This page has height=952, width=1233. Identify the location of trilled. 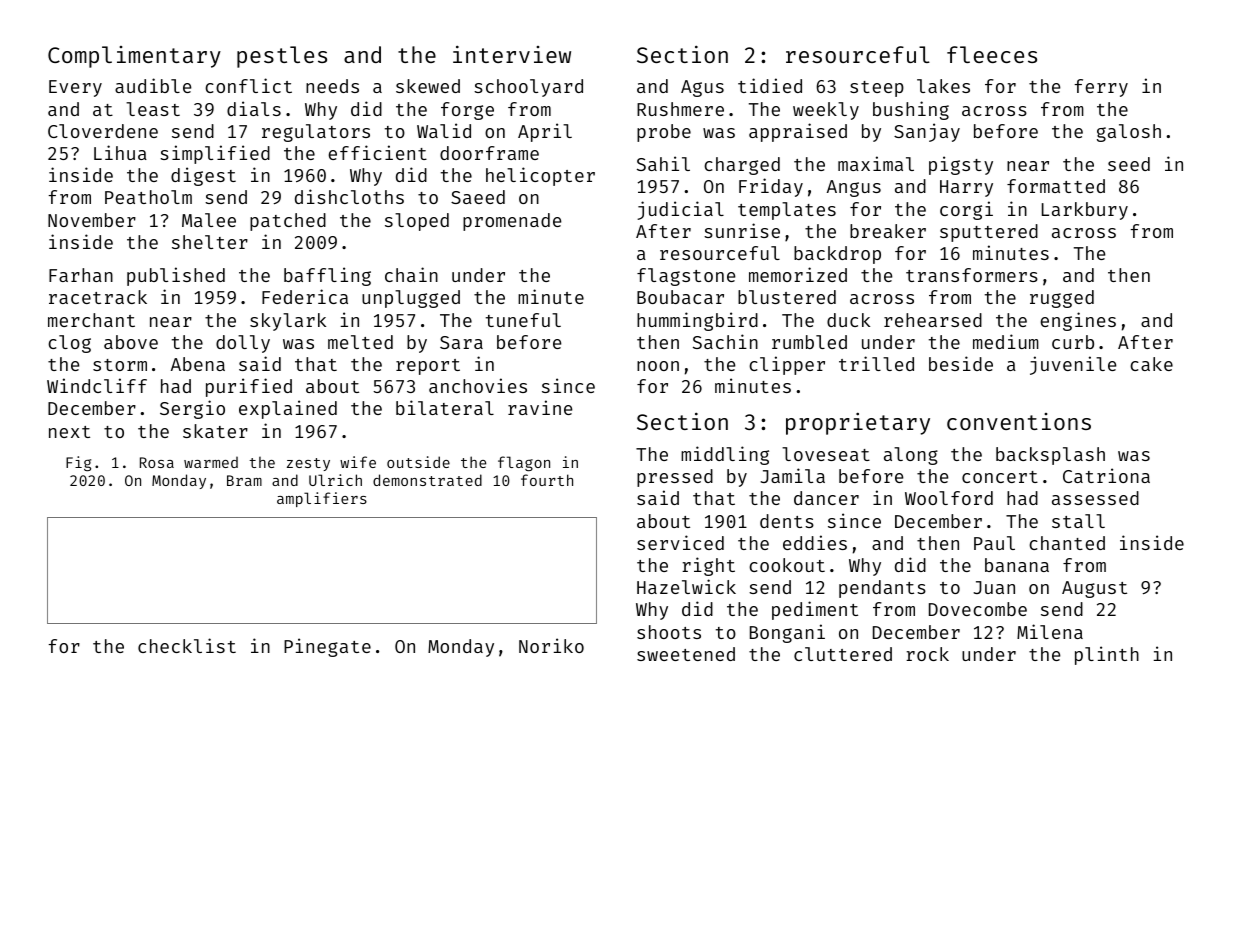
(876, 363).
